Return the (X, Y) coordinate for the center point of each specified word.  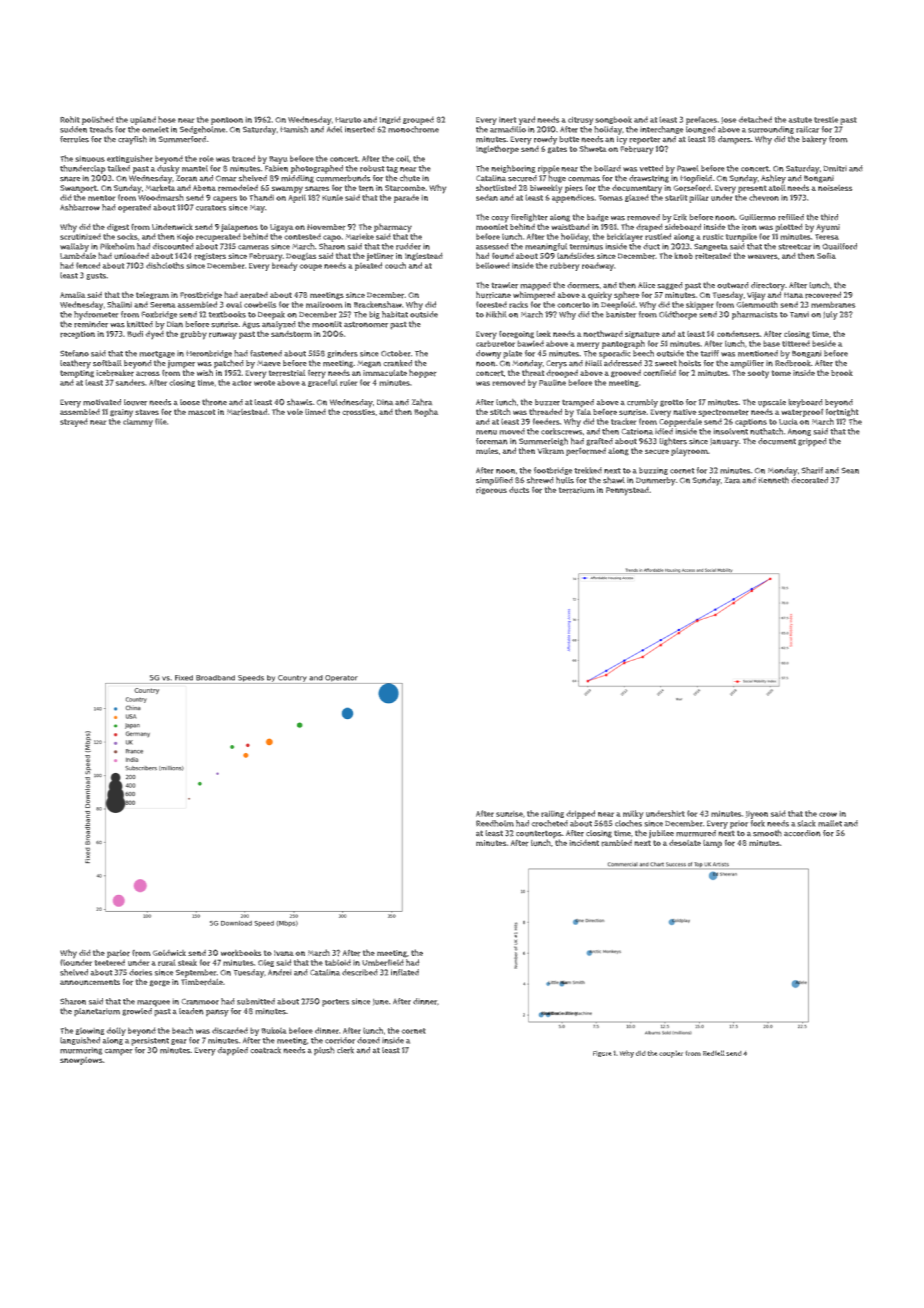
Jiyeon (757, 815)
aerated (254, 295)
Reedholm (495, 823)
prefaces (701, 120)
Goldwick (169, 953)
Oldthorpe (678, 315)
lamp (712, 844)
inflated (405, 972)
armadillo (508, 129)
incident (584, 843)
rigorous (491, 490)
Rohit (70, 119)
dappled (233, 1051)
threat (533, 372)
